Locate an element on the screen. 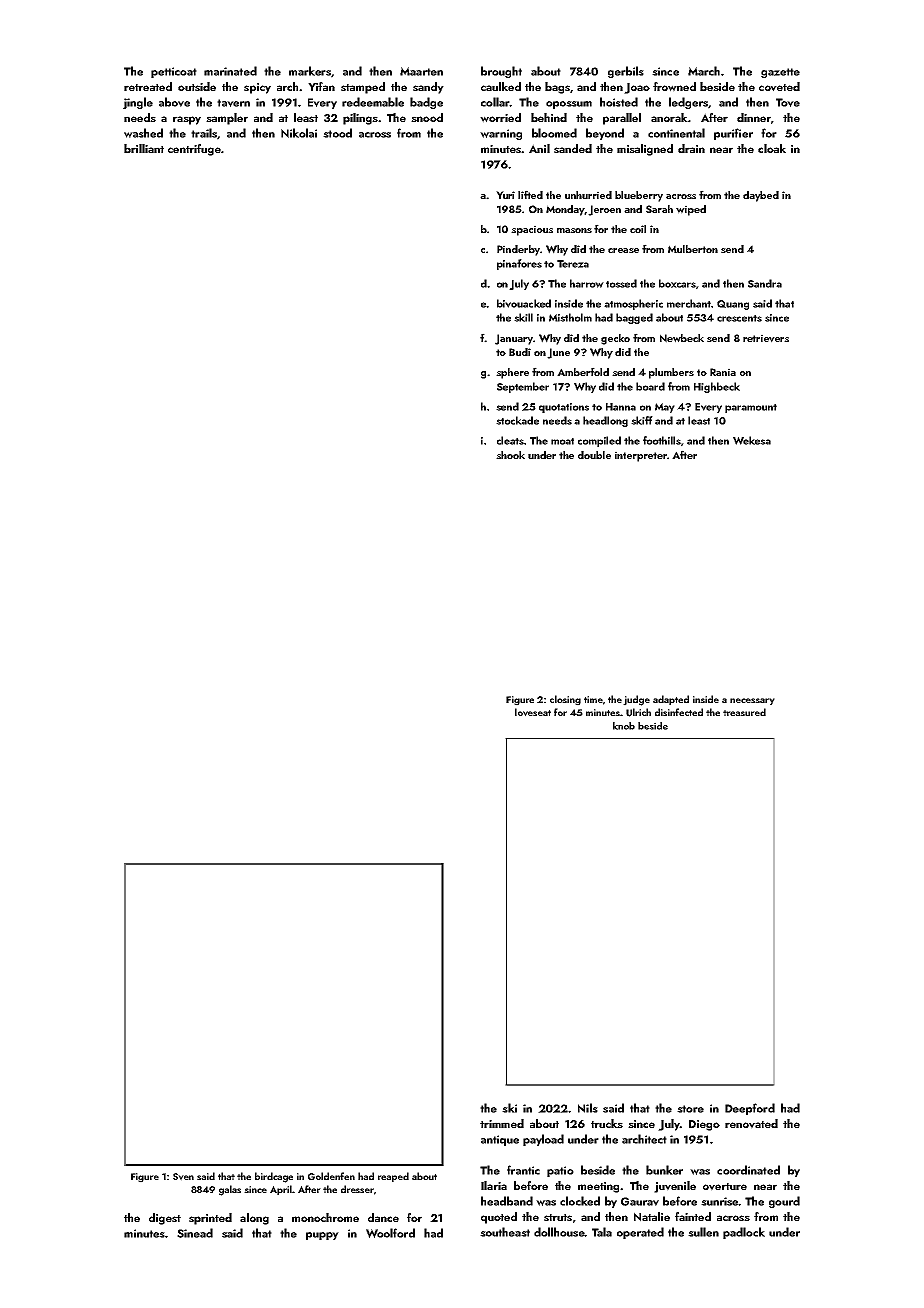  store is located at coordinates (690, 1109).
